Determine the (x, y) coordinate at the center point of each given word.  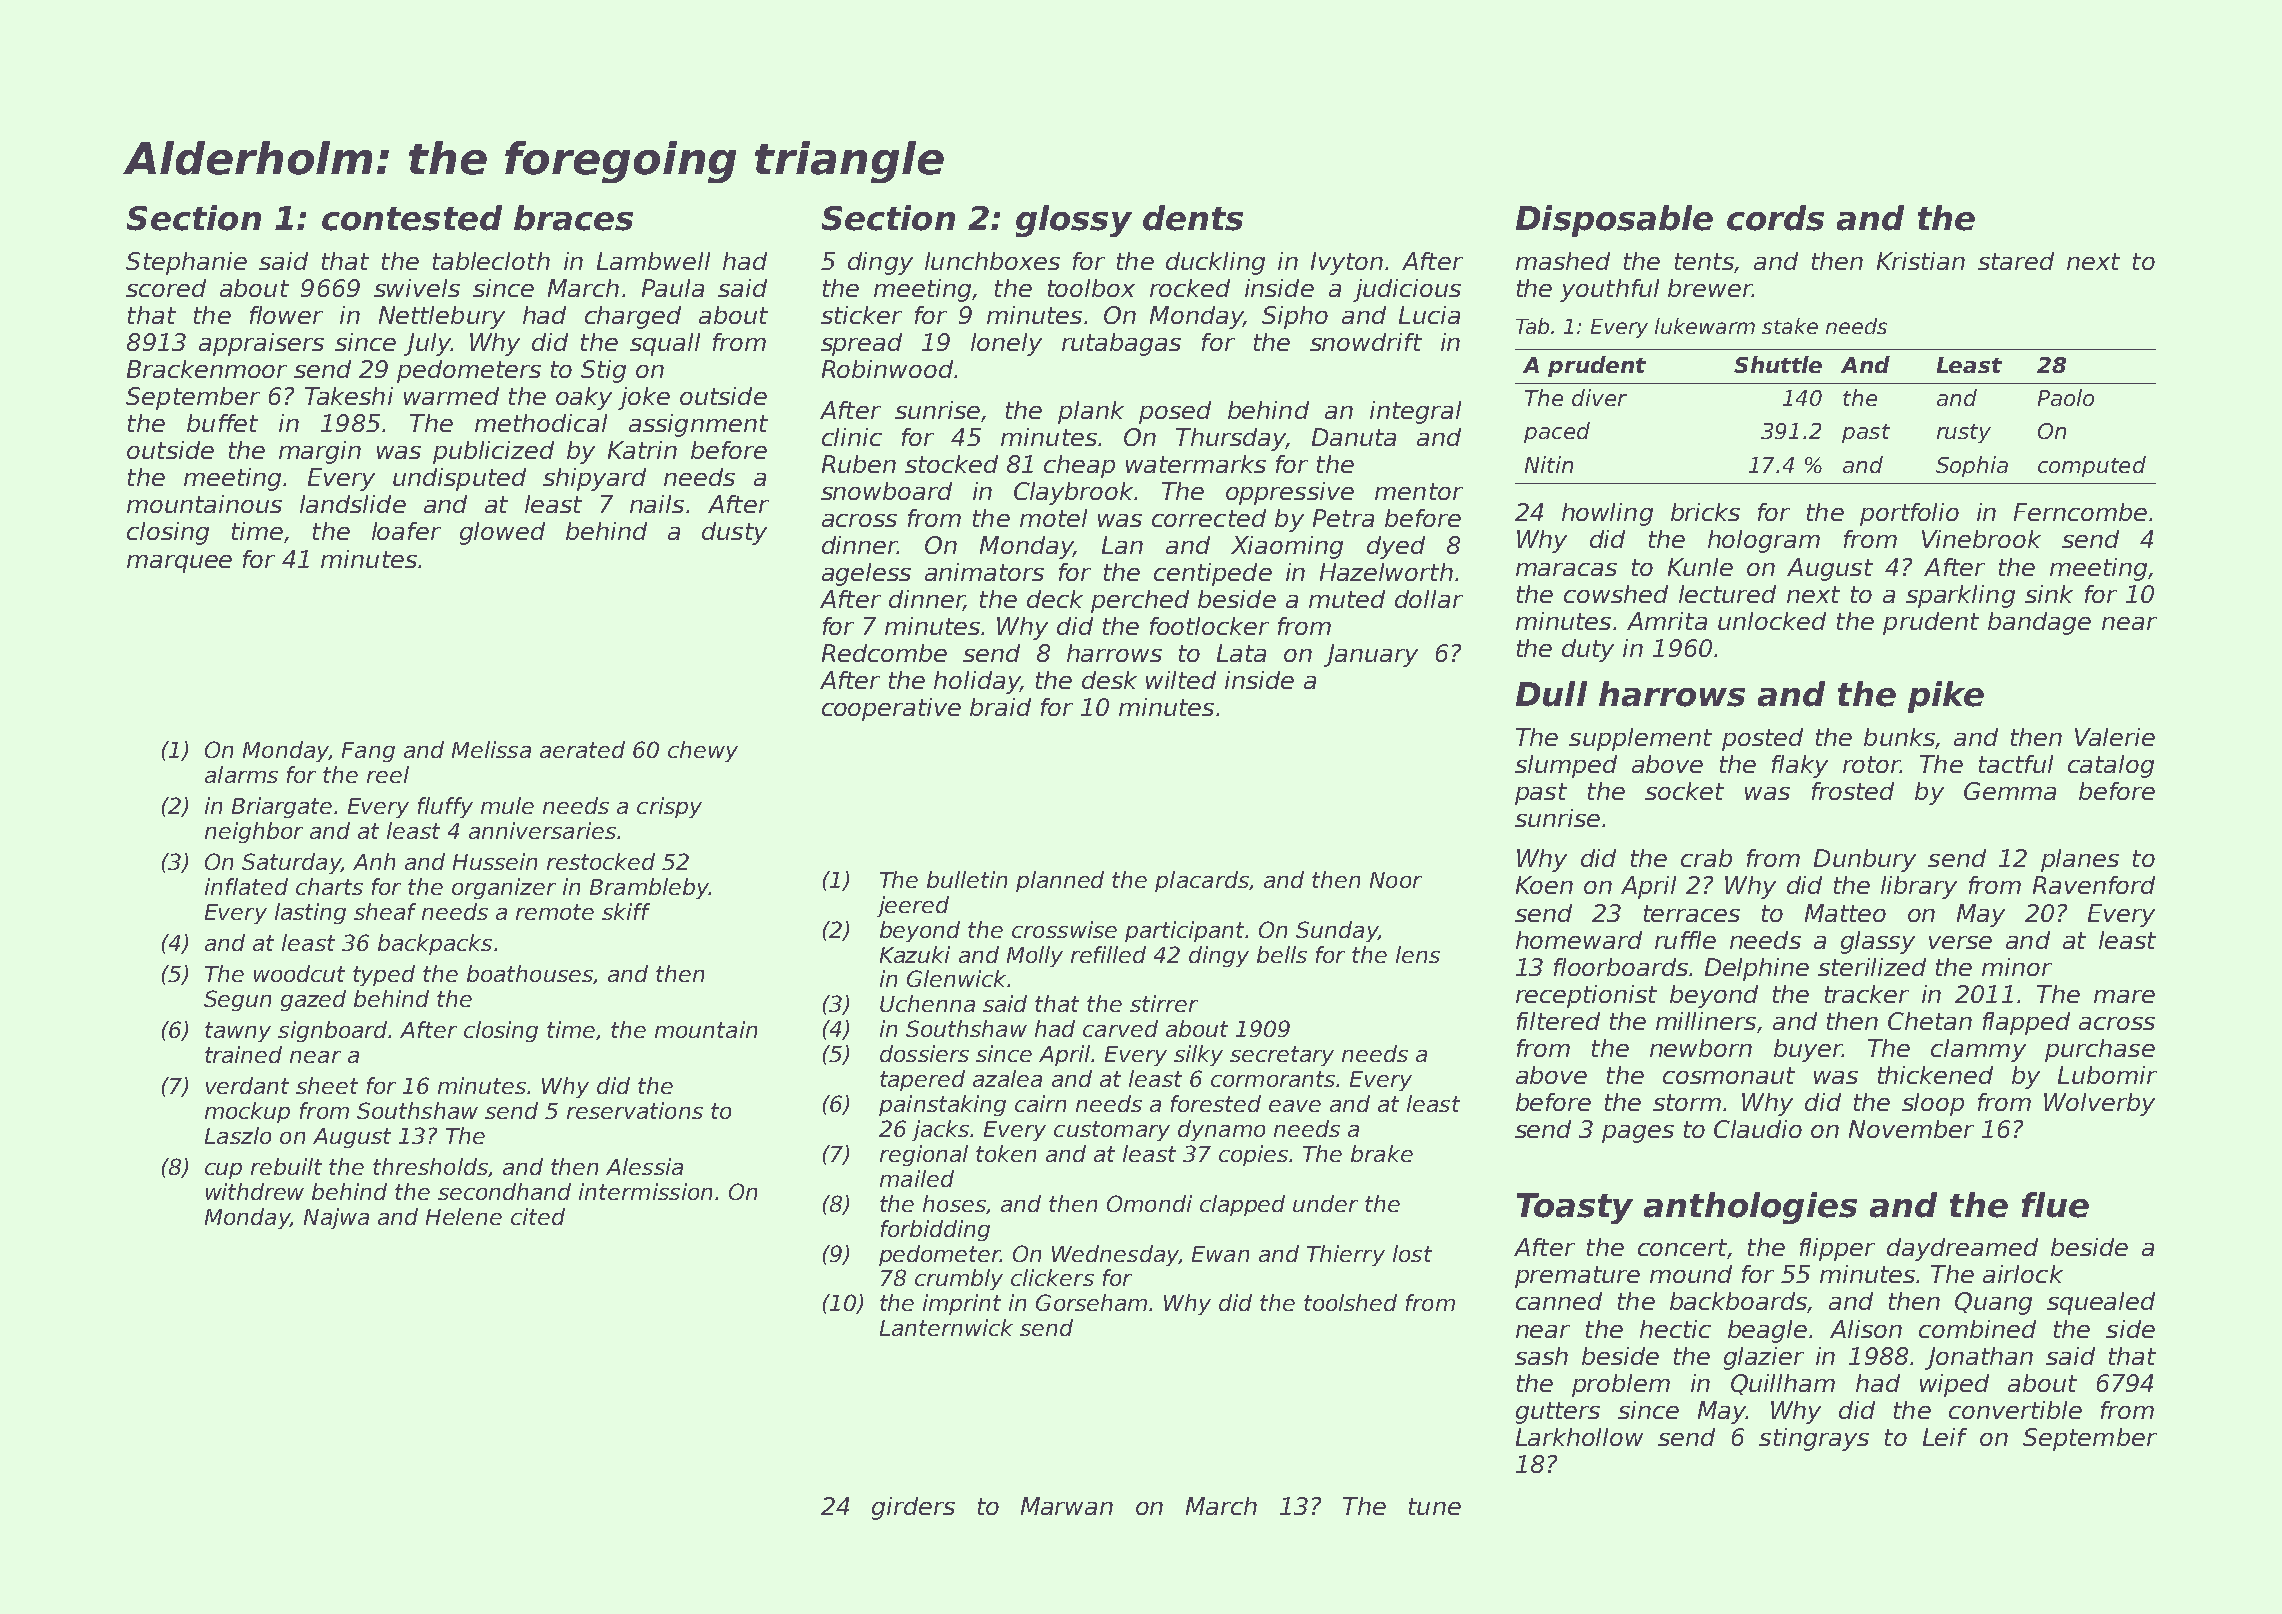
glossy (1074, 221)
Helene (464, 1216)
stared (2016, 261)
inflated (246, 886)
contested (412, 218)
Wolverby (2099, 1104)
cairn (1040, 1103)
